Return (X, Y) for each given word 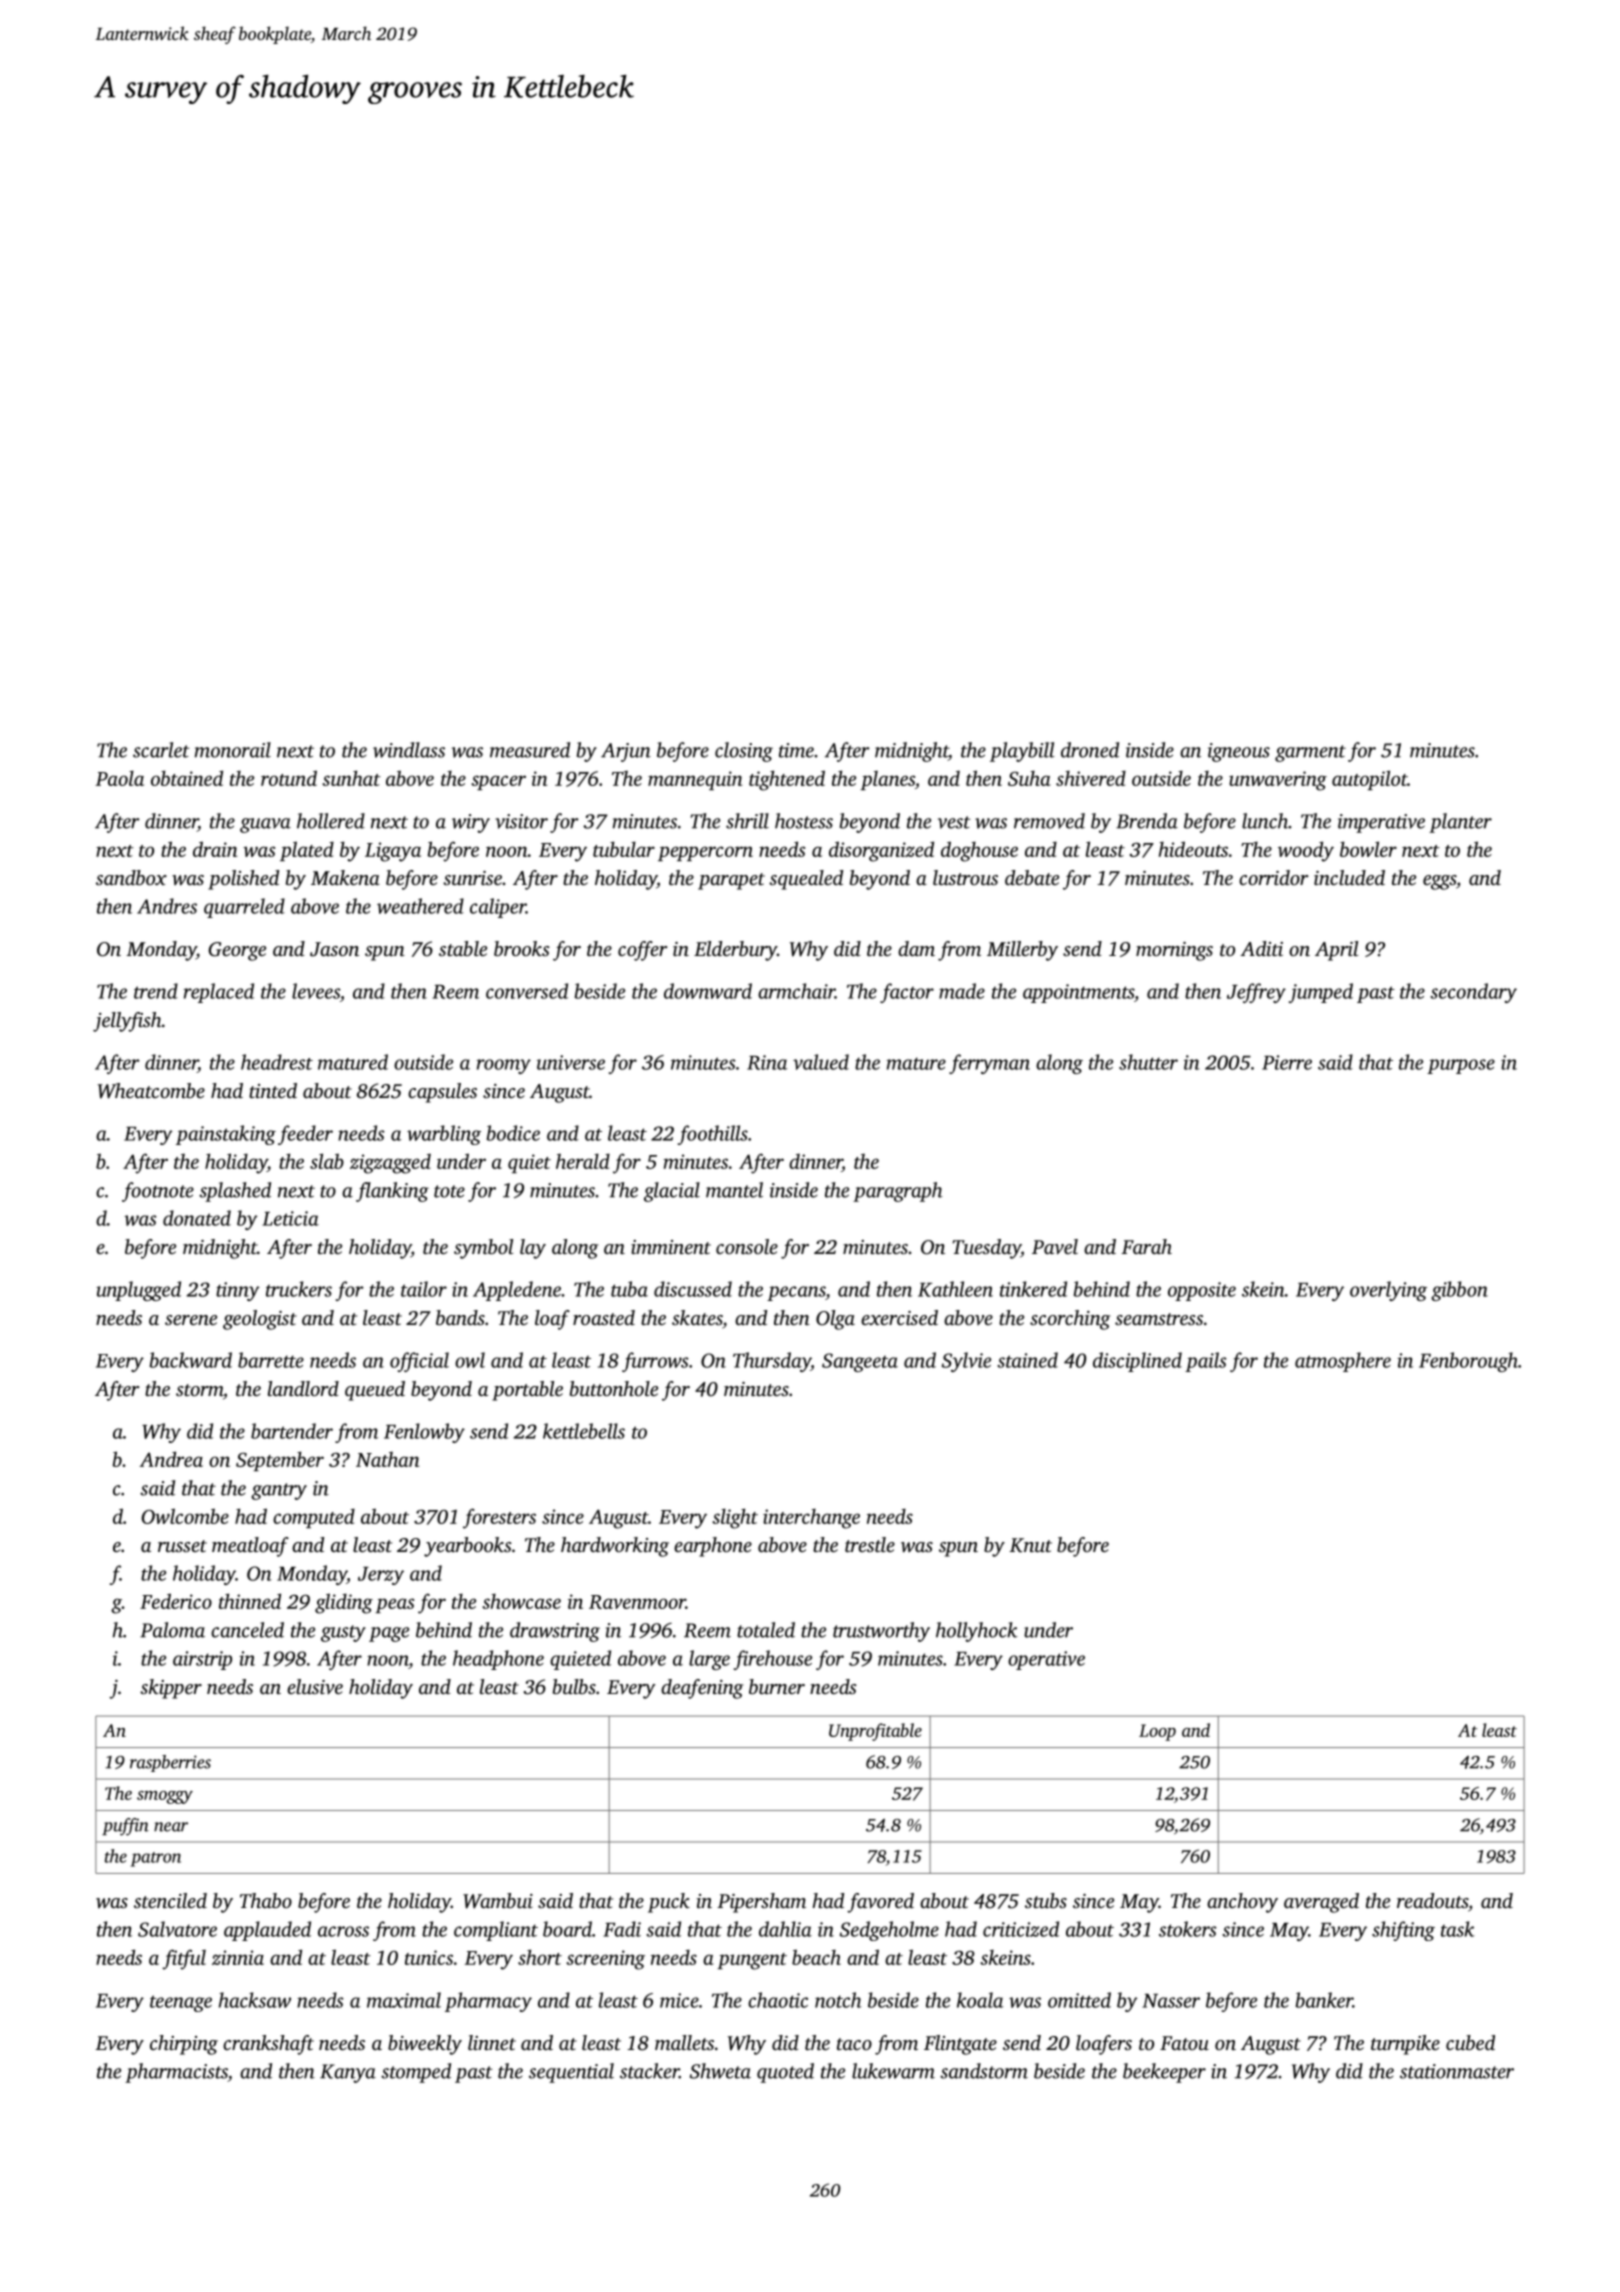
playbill (1022, 752)
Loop (1157, 1732)
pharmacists (176, 2073)
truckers (299, 1289)
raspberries (170, 1763)
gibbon (1459, 1291)
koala (980, 2000)
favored (880, 1903)
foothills (713, 1135)
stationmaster (1457, 2071)
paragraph (898, 1192)
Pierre (1287, 1062)
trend (156, 991)
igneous (1239, 752)
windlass (409, 750)
